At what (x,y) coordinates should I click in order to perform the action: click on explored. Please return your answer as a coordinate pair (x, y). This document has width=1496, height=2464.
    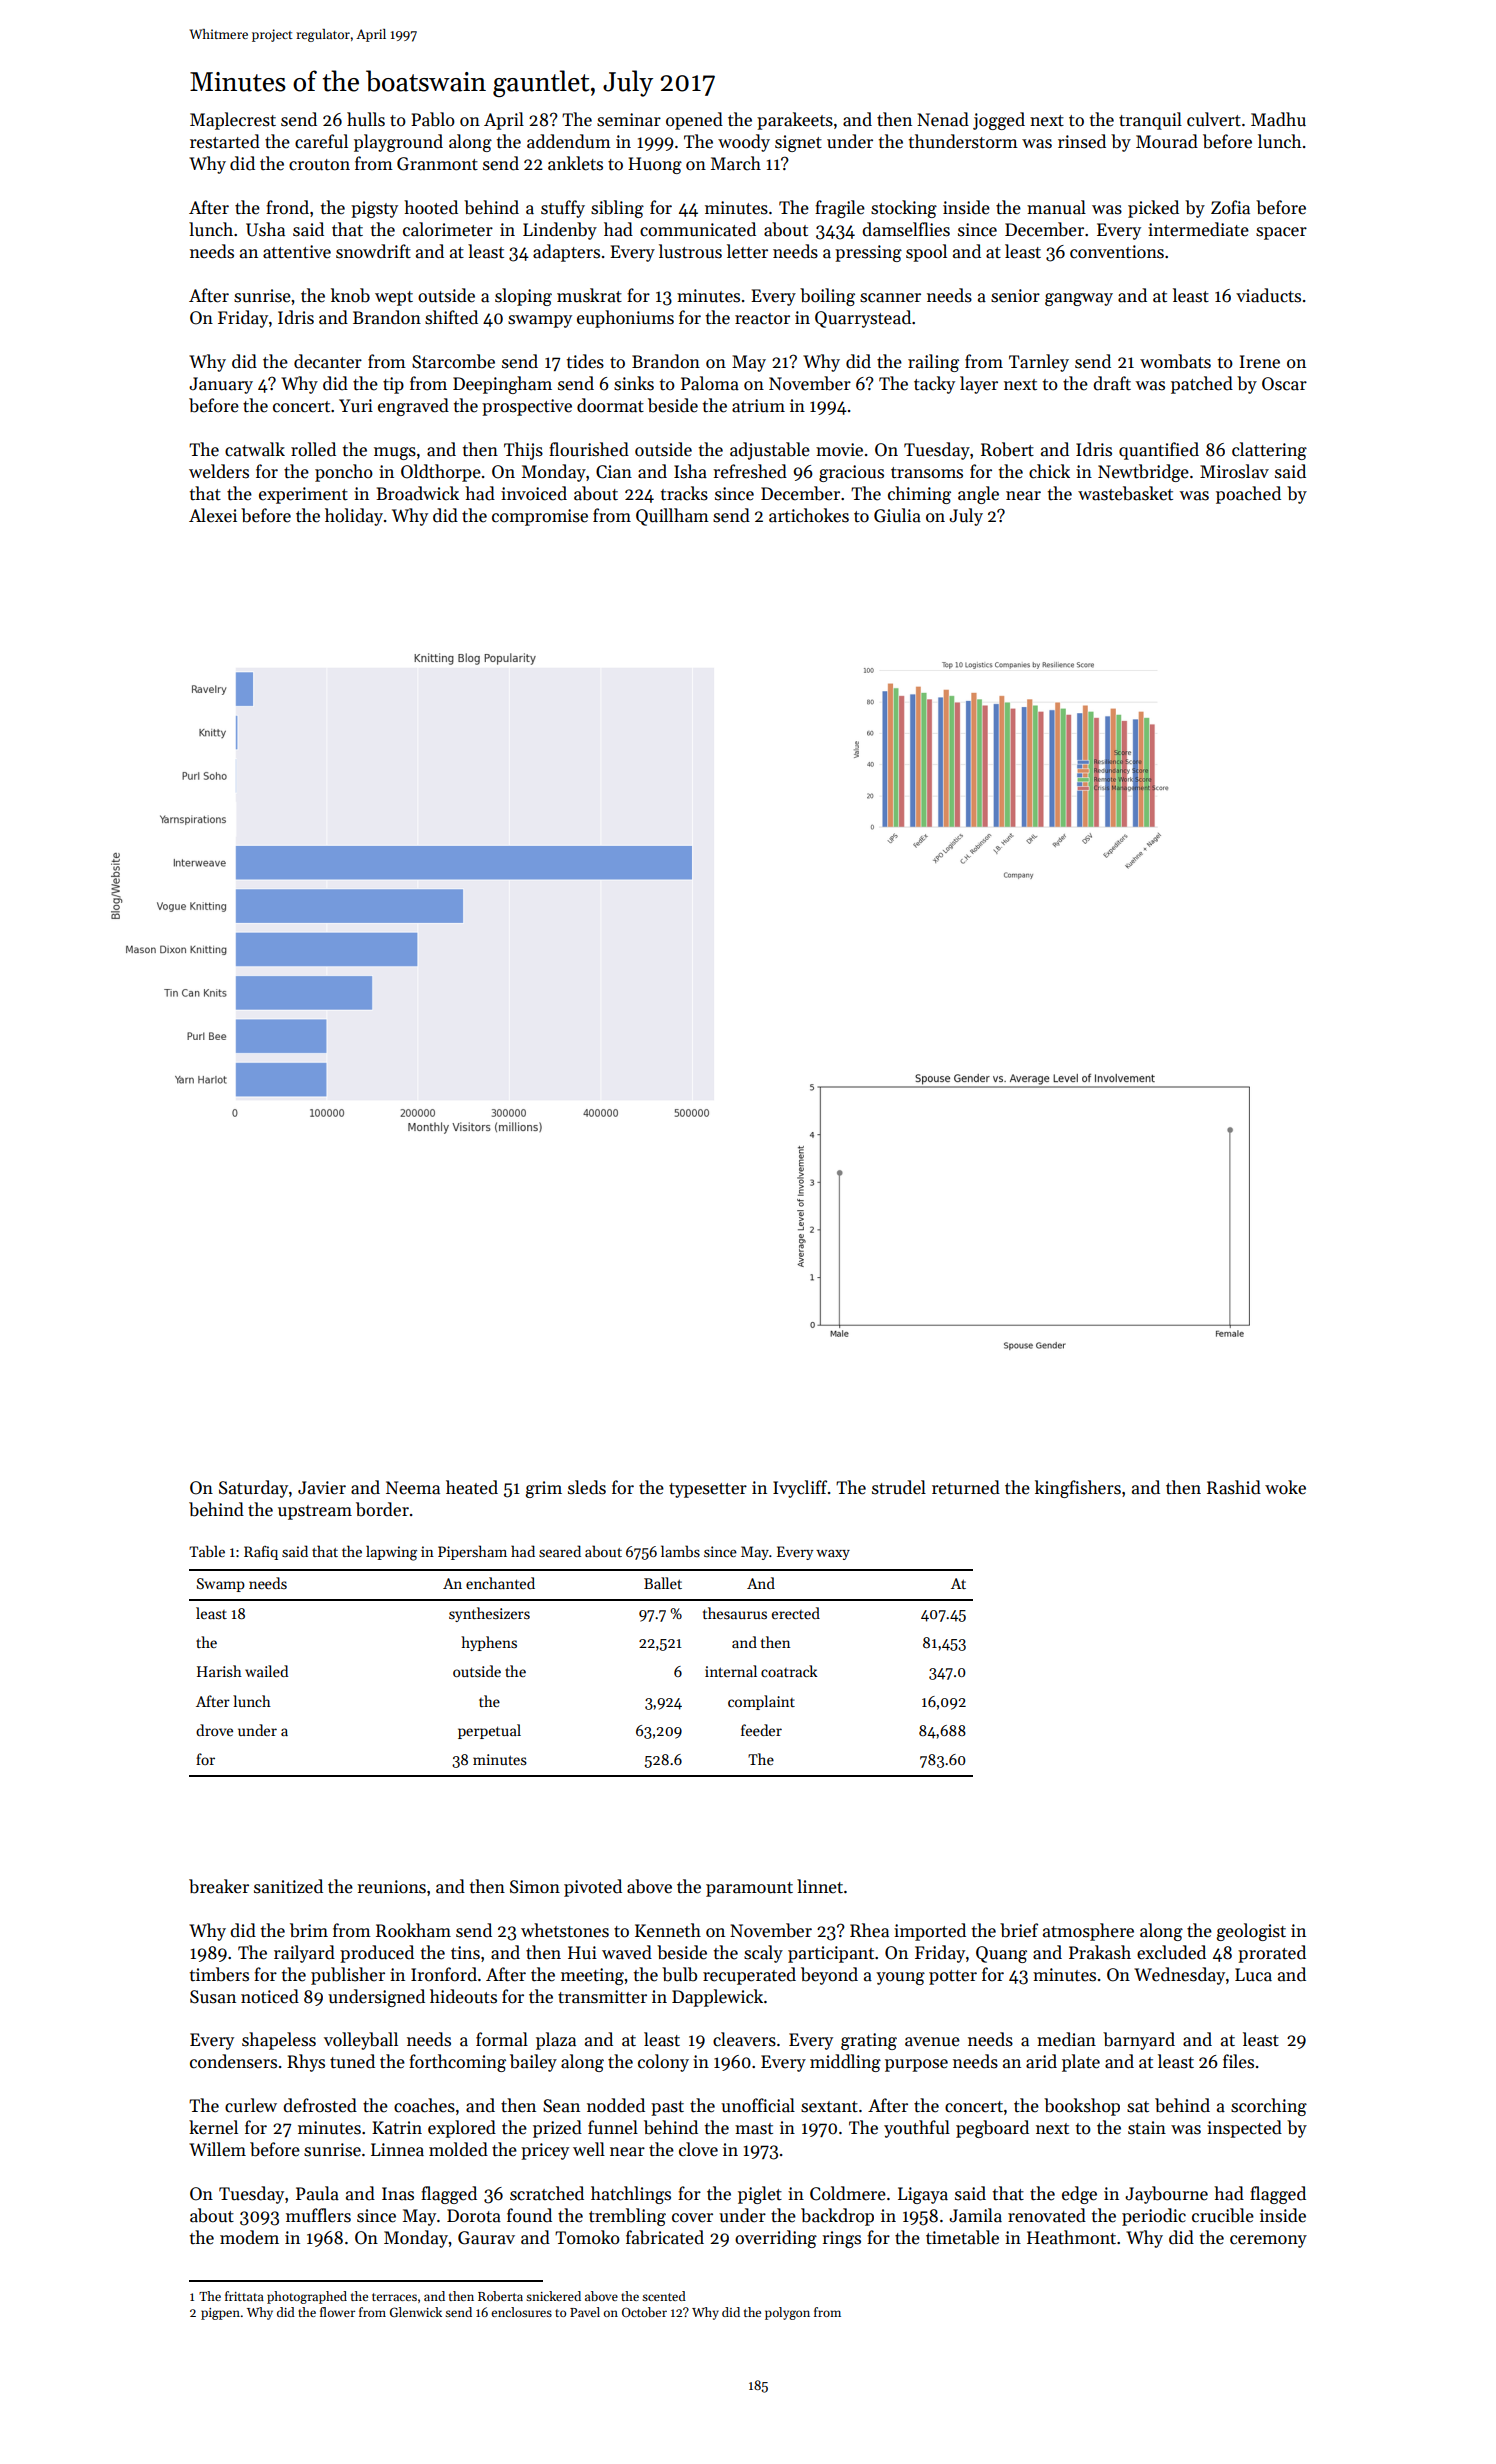
    Looking at the image, I should click on (462, 2129).
